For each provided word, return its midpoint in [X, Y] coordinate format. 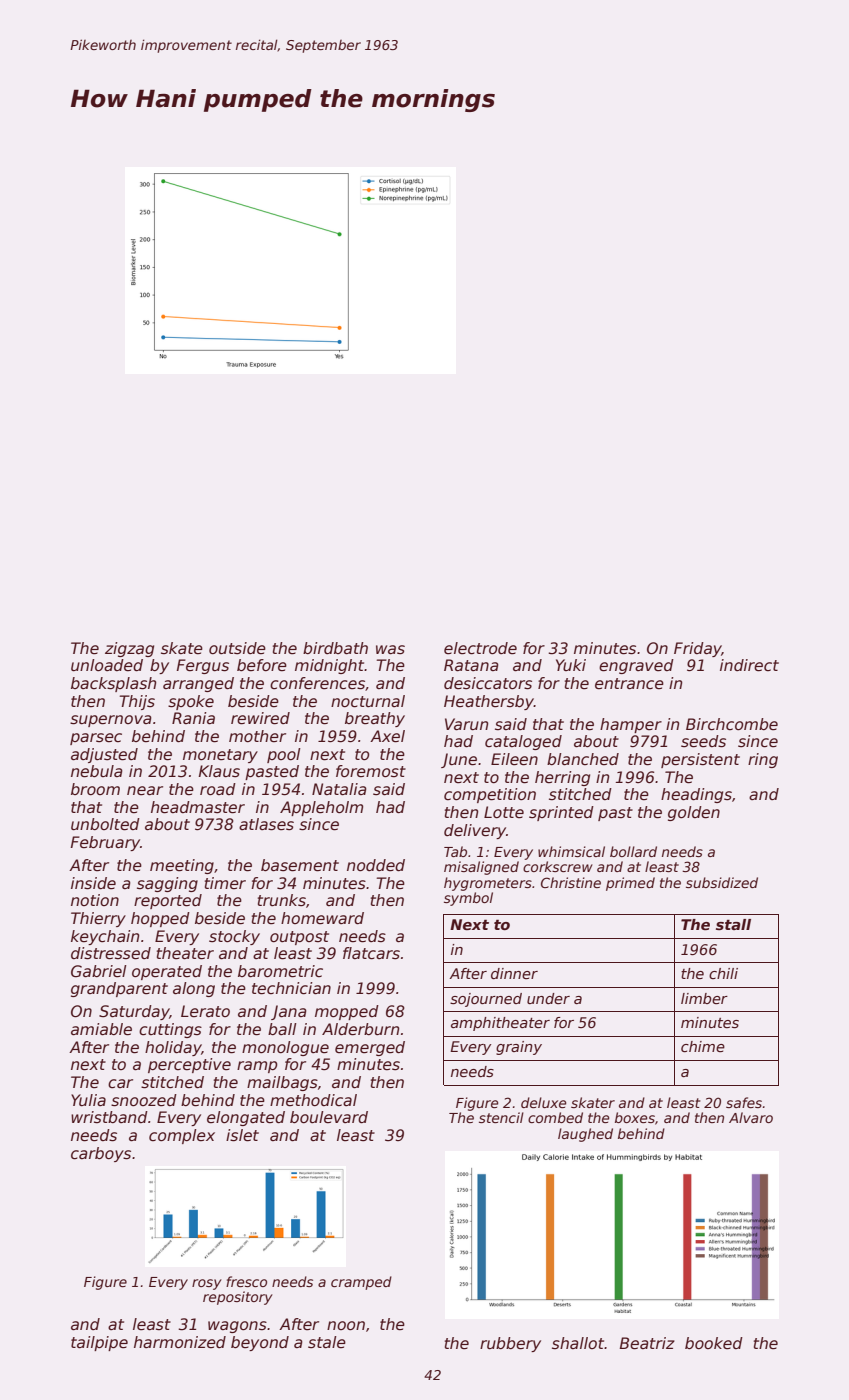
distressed [111, 953]
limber [704, 998]
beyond [260, 1343]
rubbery [510, 1344]
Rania [193, 718]
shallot [578, 1343]
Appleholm [321, 808]
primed [630, 884]
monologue [285, 1048]
